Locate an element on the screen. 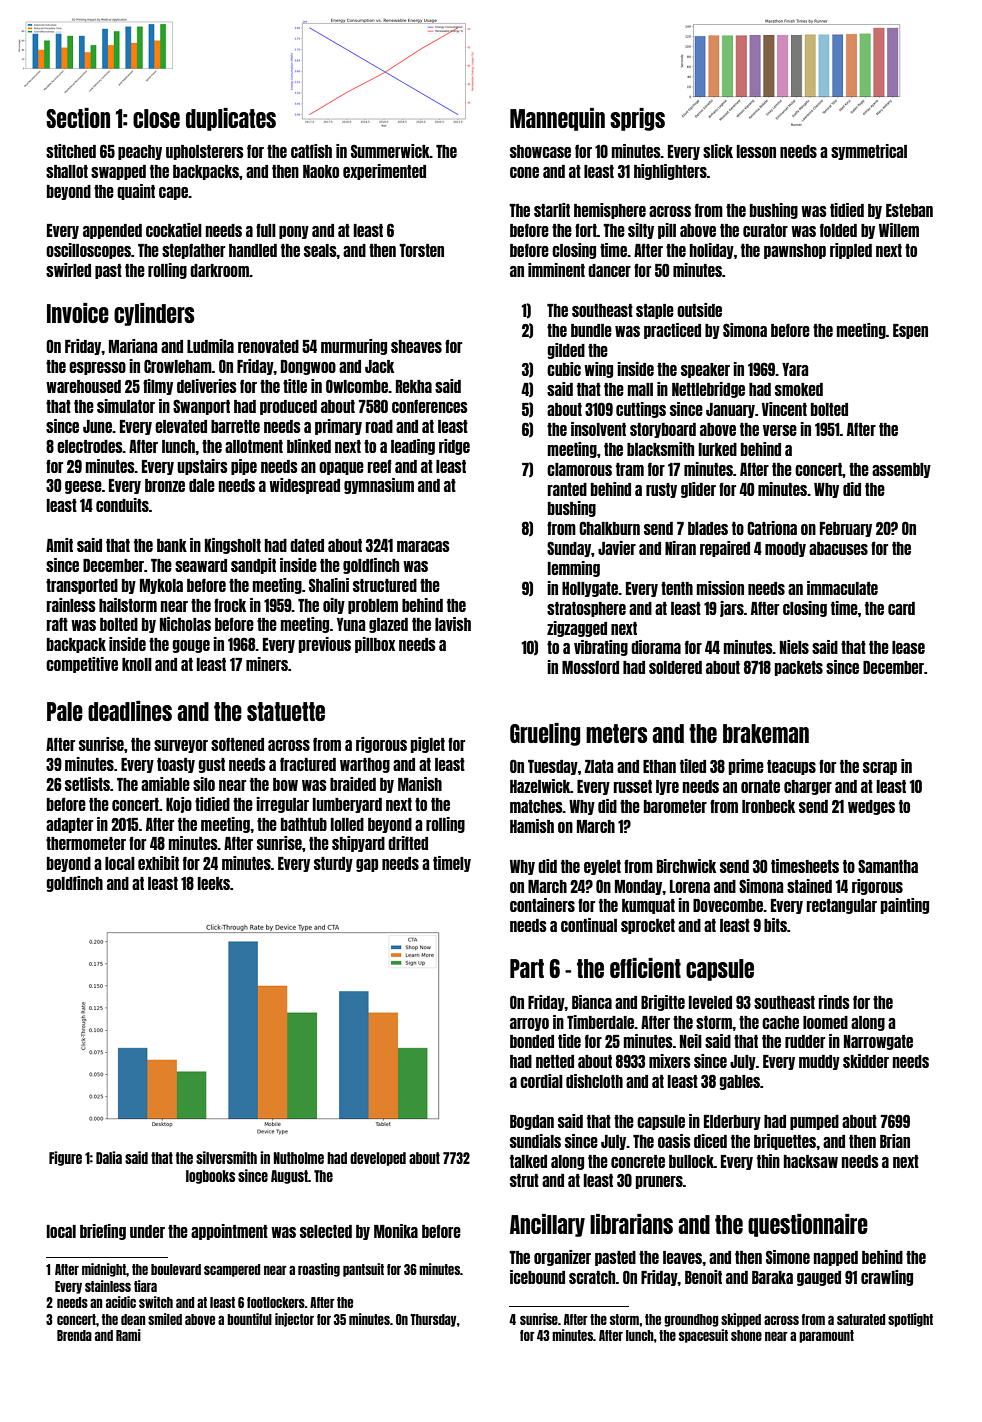 The image size is (982, 1422). hemisphere is located at coordinates (610, 211).
